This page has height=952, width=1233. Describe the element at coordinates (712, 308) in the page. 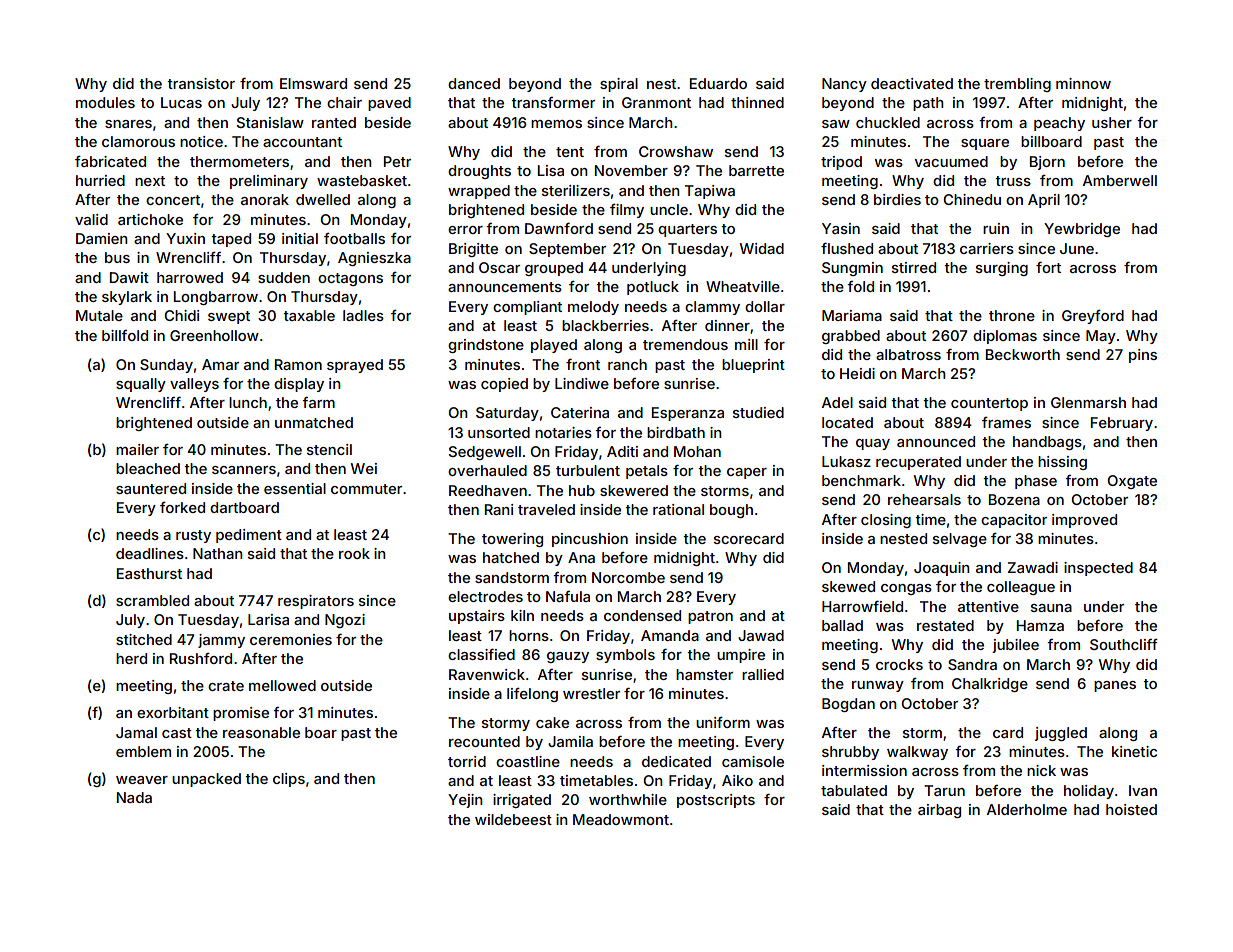

I see `clammy` at that location.
